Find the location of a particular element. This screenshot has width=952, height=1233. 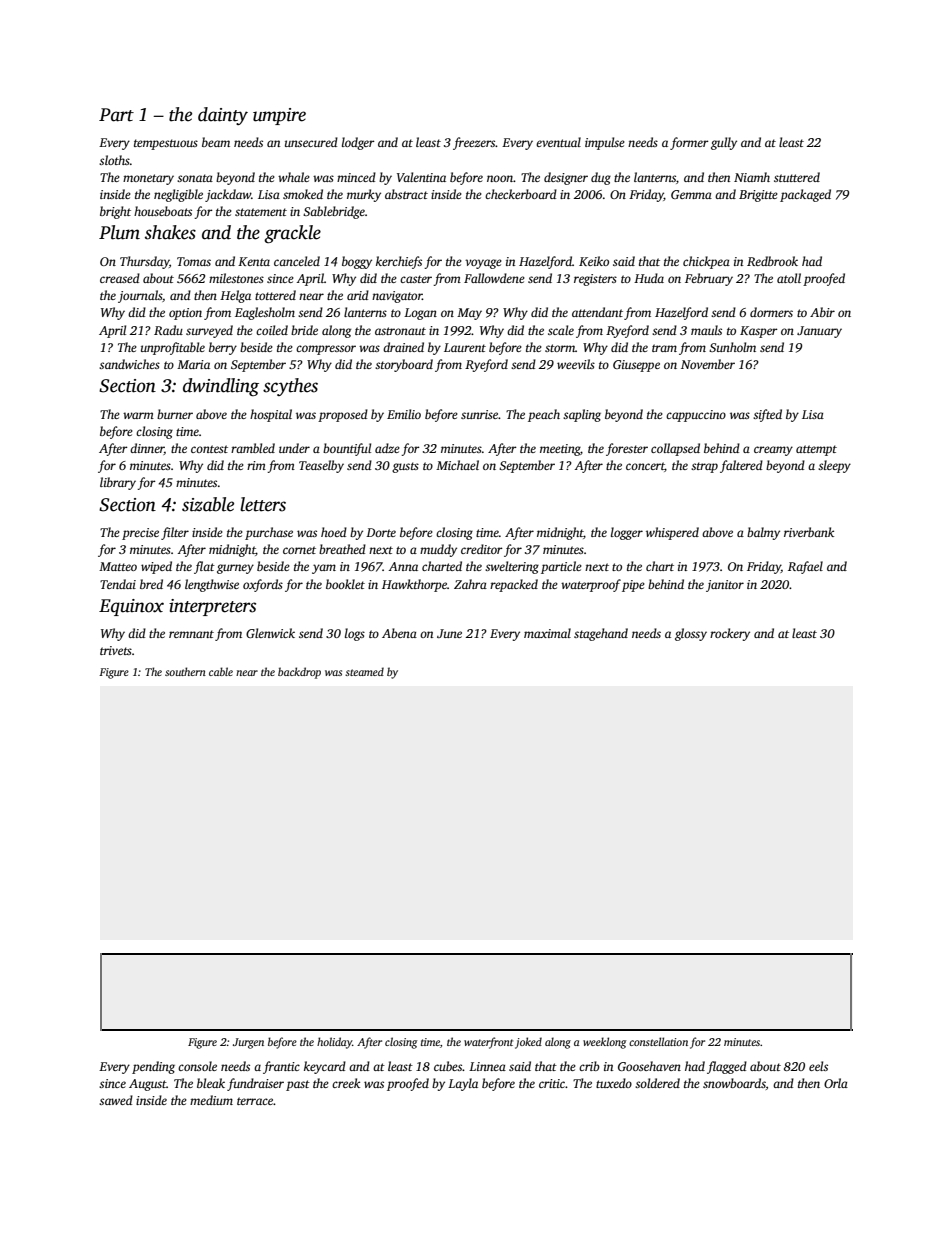

whispered is located at coordinates (672, 533).
